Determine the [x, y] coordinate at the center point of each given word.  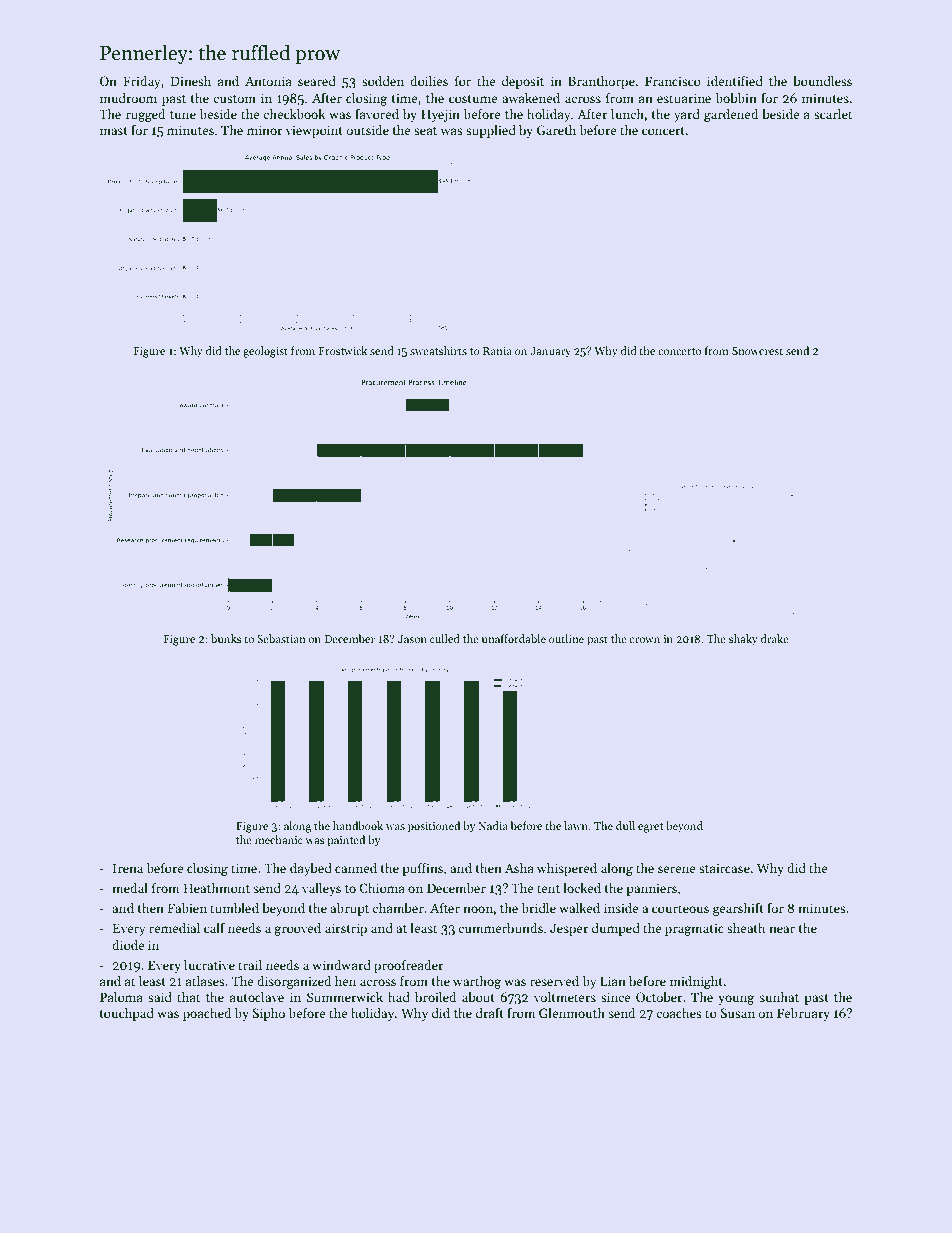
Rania [497, 351]
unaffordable [514, 638]
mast [114, 131]
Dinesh [191, 81]
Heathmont [217, 888]
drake [775, 638]
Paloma [121, 997]
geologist [265, 352]
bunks [226, 638]
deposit [523, 82]
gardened [731, 115]
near [782, 929]
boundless [822, 81]
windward [341, 965]
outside [368, 130]
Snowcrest [757, 351]
